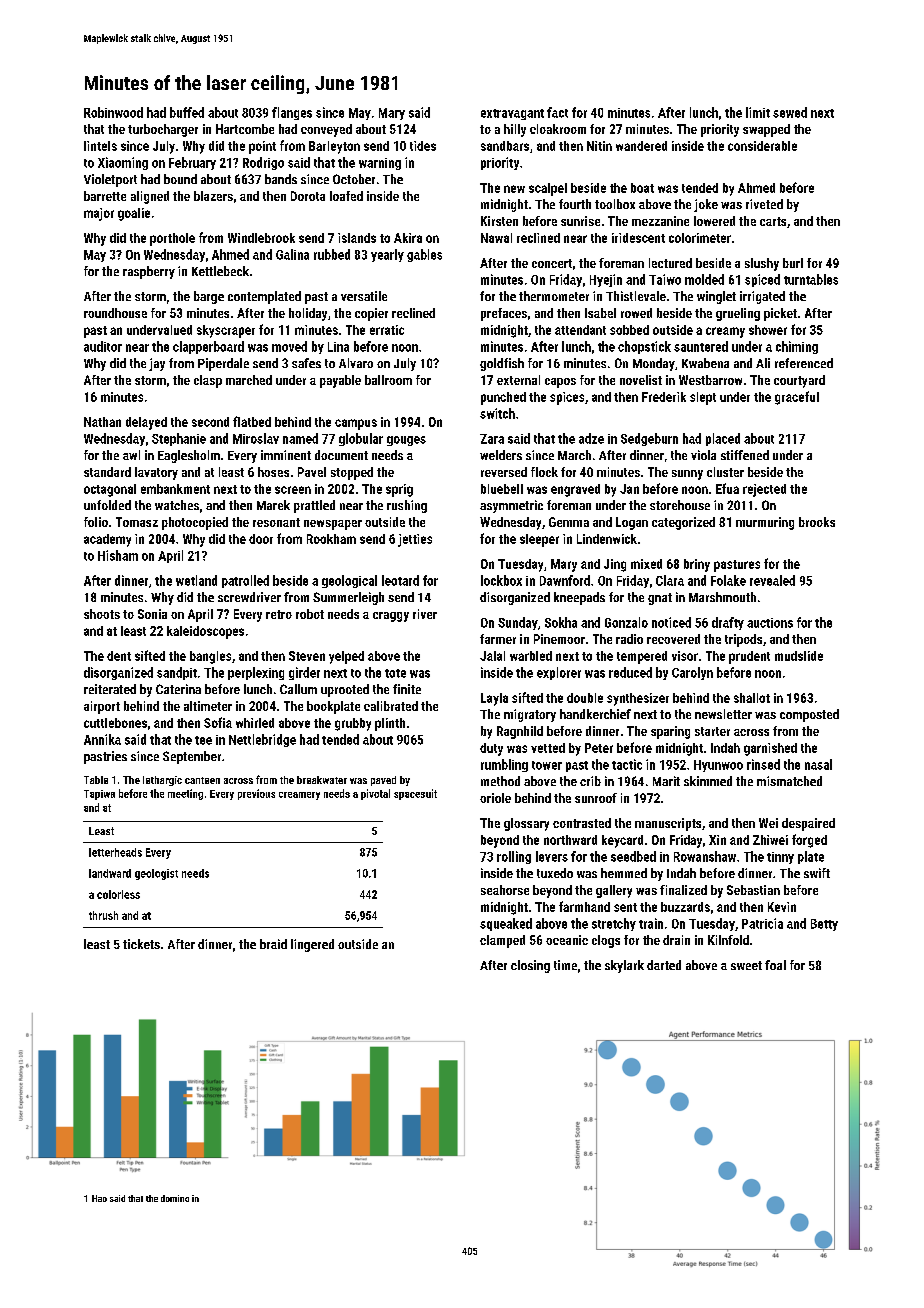 The image size is (924, 1308). Describe the element at coordinates (175, 1198) in the screenshot. I see `domino` at that location.
